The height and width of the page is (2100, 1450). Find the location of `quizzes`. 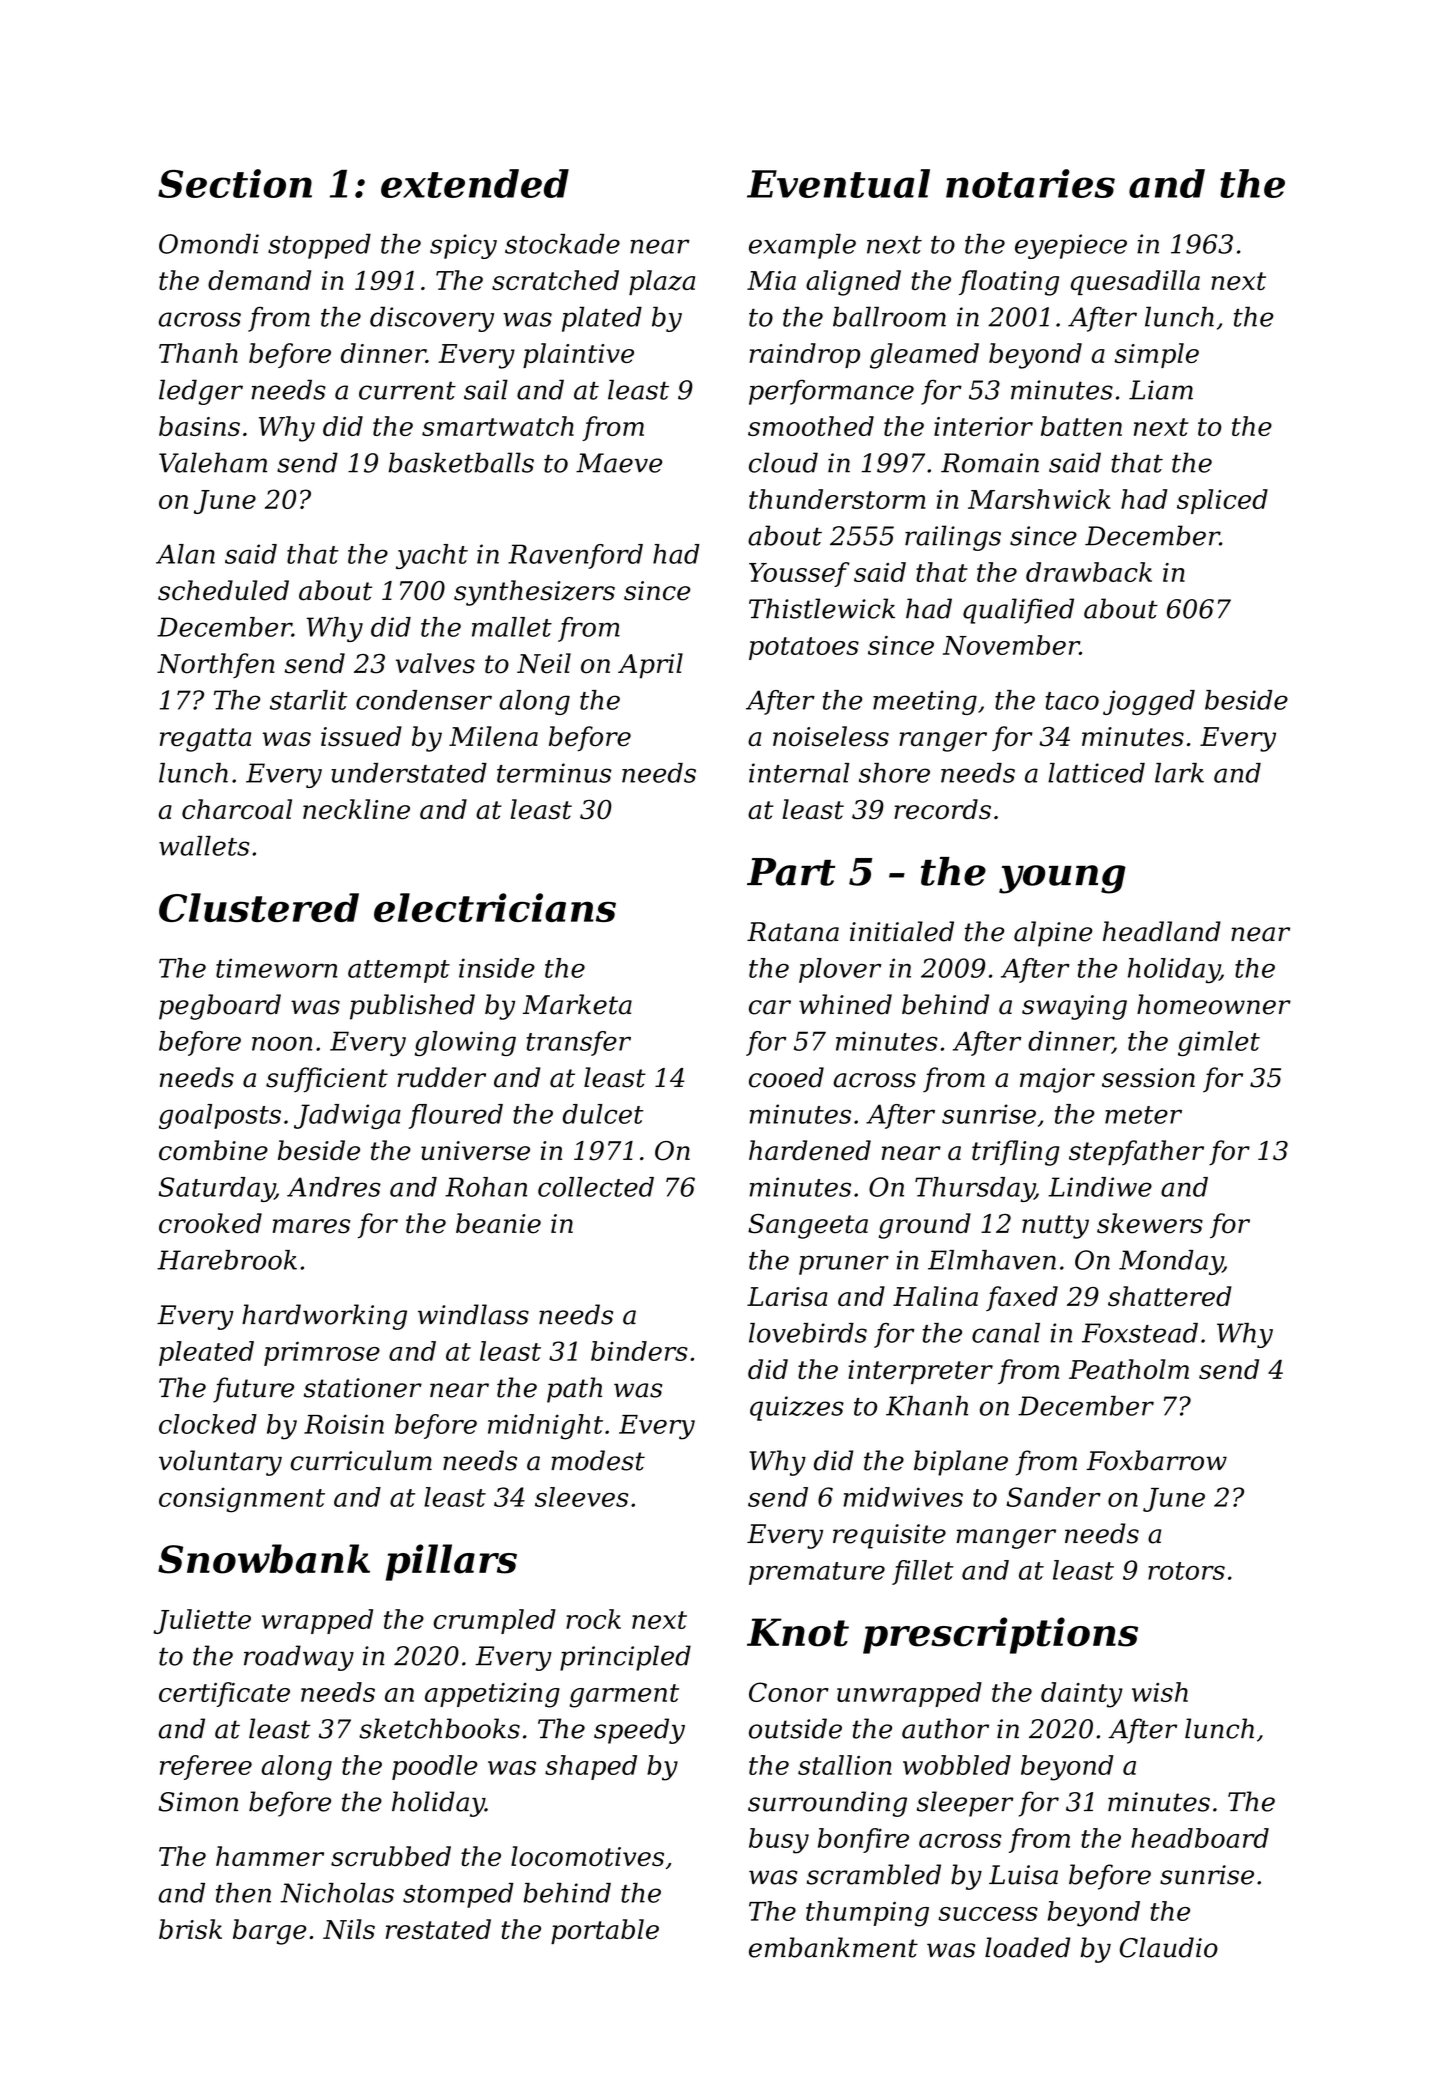

quizzes is located at coordinates (797, 1408).
